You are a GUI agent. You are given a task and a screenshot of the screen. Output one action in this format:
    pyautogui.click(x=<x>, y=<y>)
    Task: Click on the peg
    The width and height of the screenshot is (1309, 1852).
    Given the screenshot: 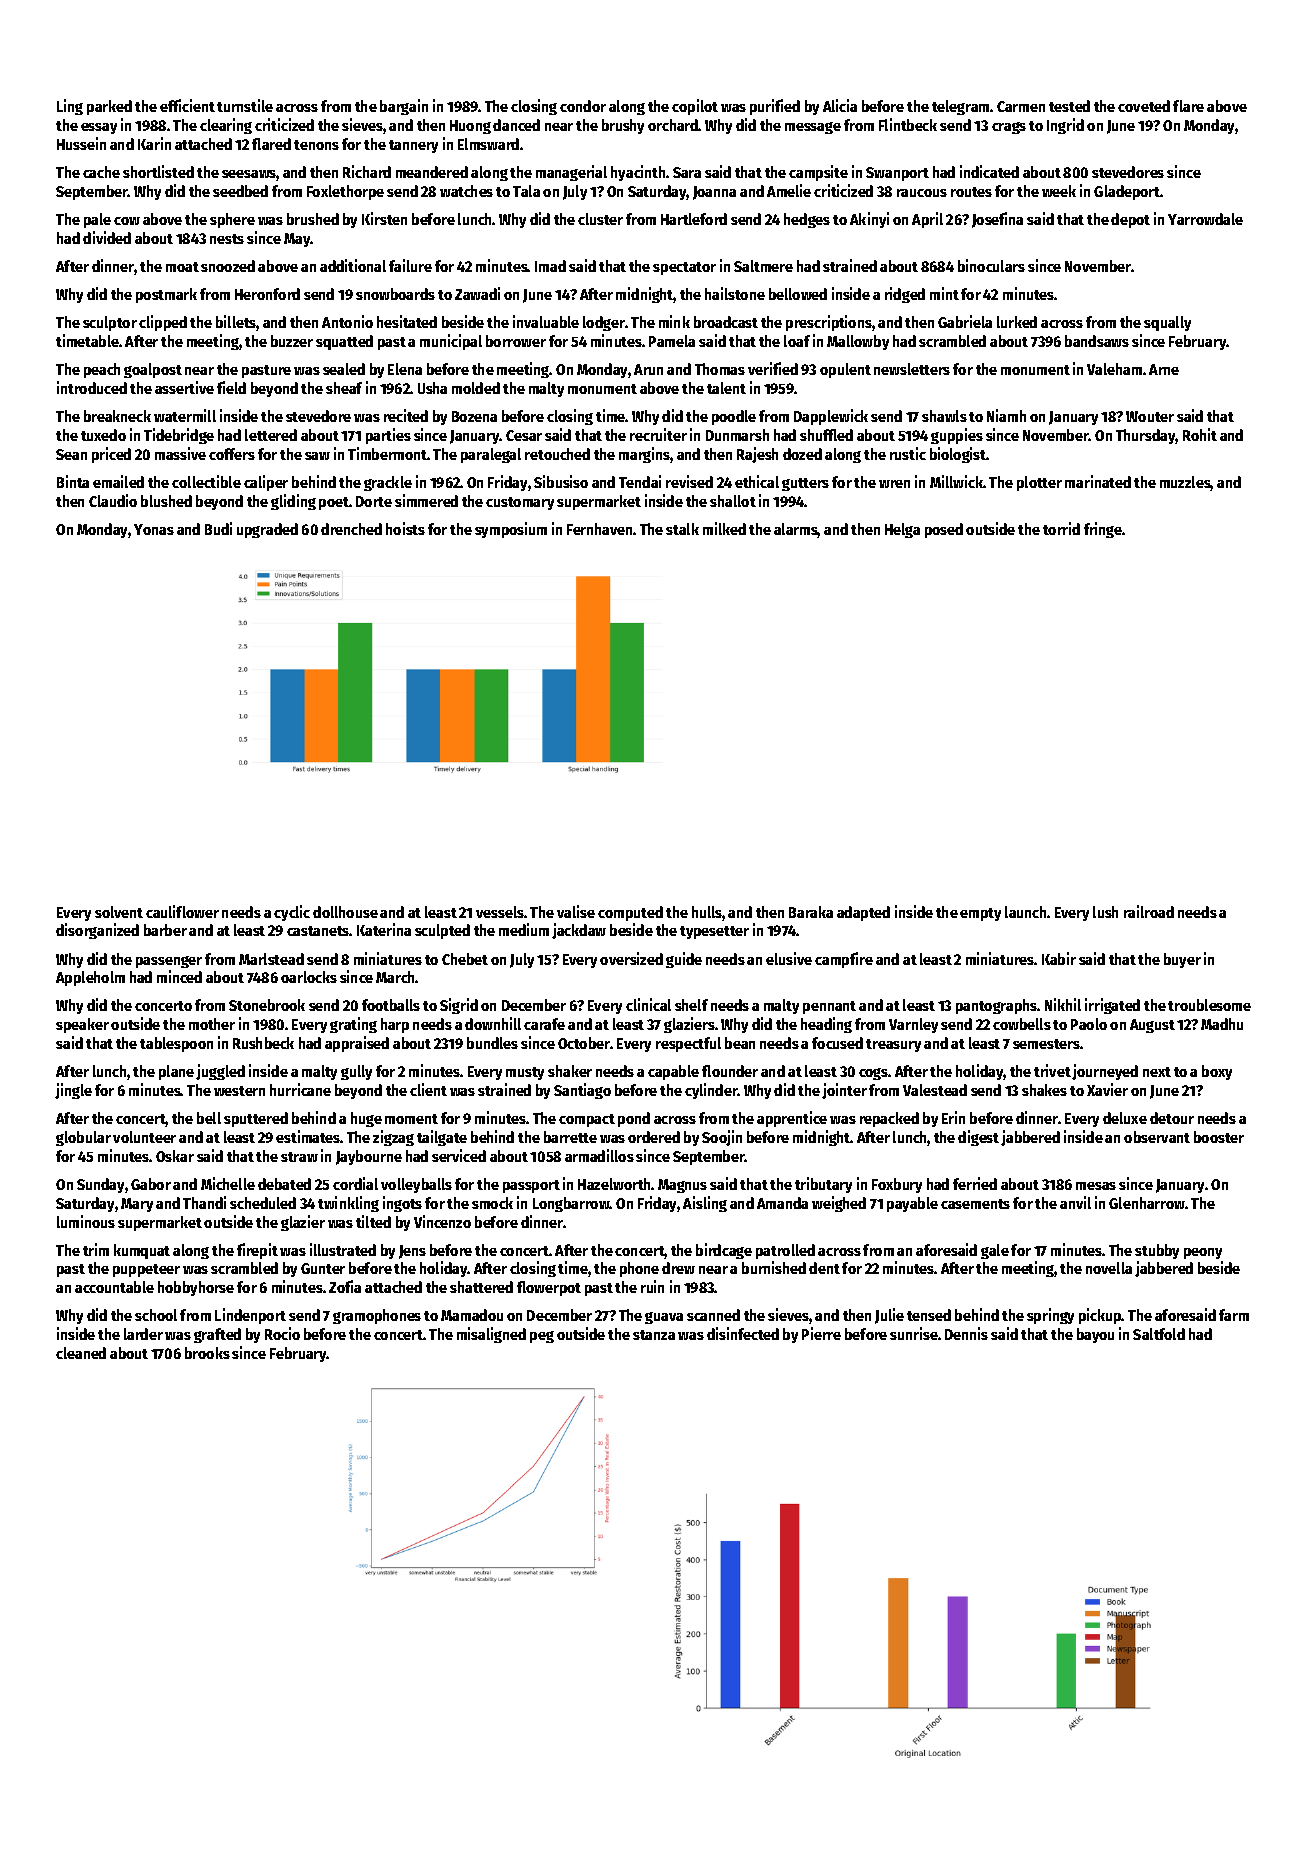 What is the action you would take?
    pyautogui.click(x=542, y=1337)
